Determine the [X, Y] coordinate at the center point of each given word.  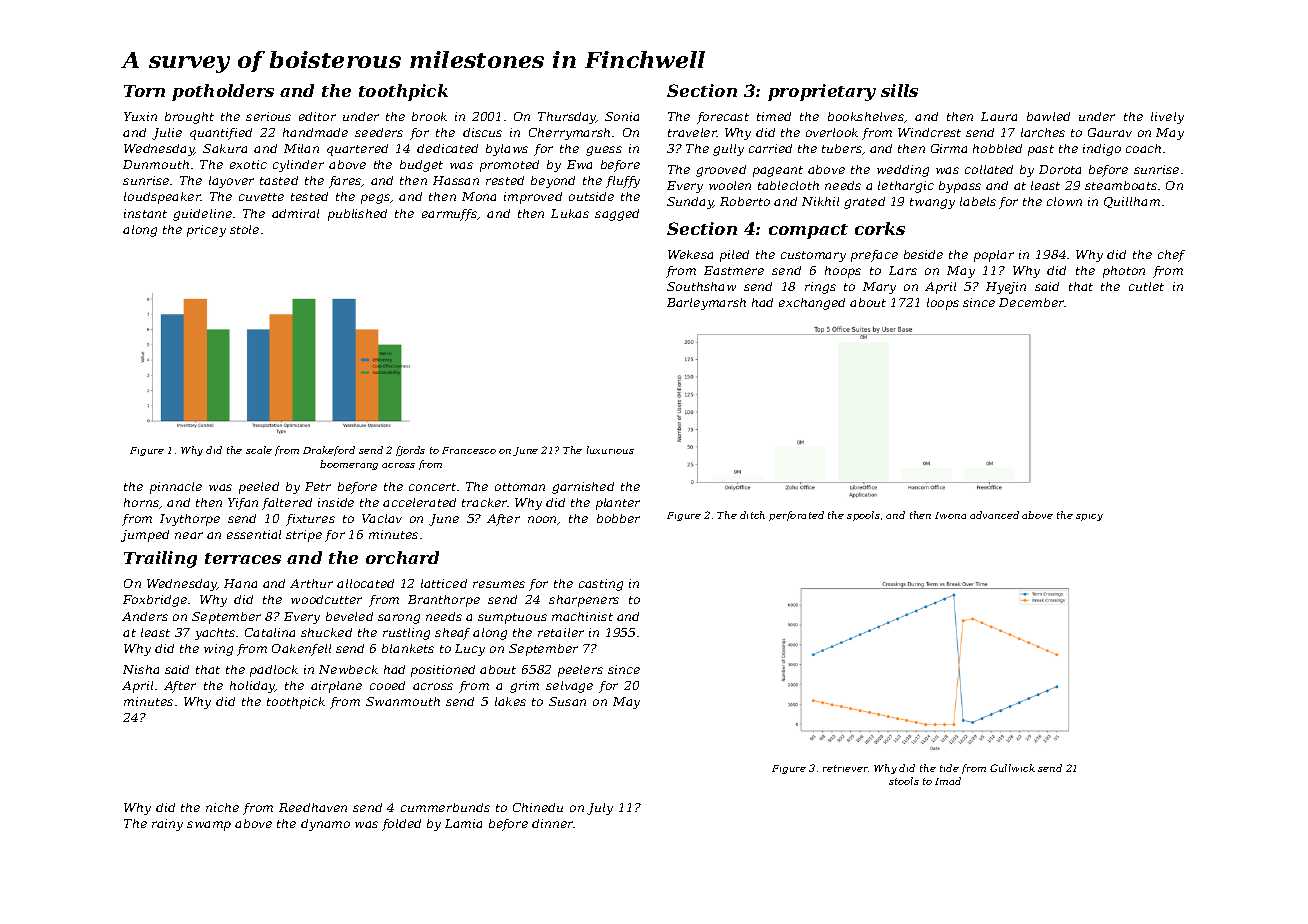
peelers [580, 671]
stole [244, 229]
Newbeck [348, 669]
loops [943, 304]
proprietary [822, 92]
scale [259, 450]
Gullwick [1012, 768]
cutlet [1146, 286]
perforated [796, 516]
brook [429, 116]
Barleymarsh [706, 304]
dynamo [325, 825]
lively [1167, 118]
